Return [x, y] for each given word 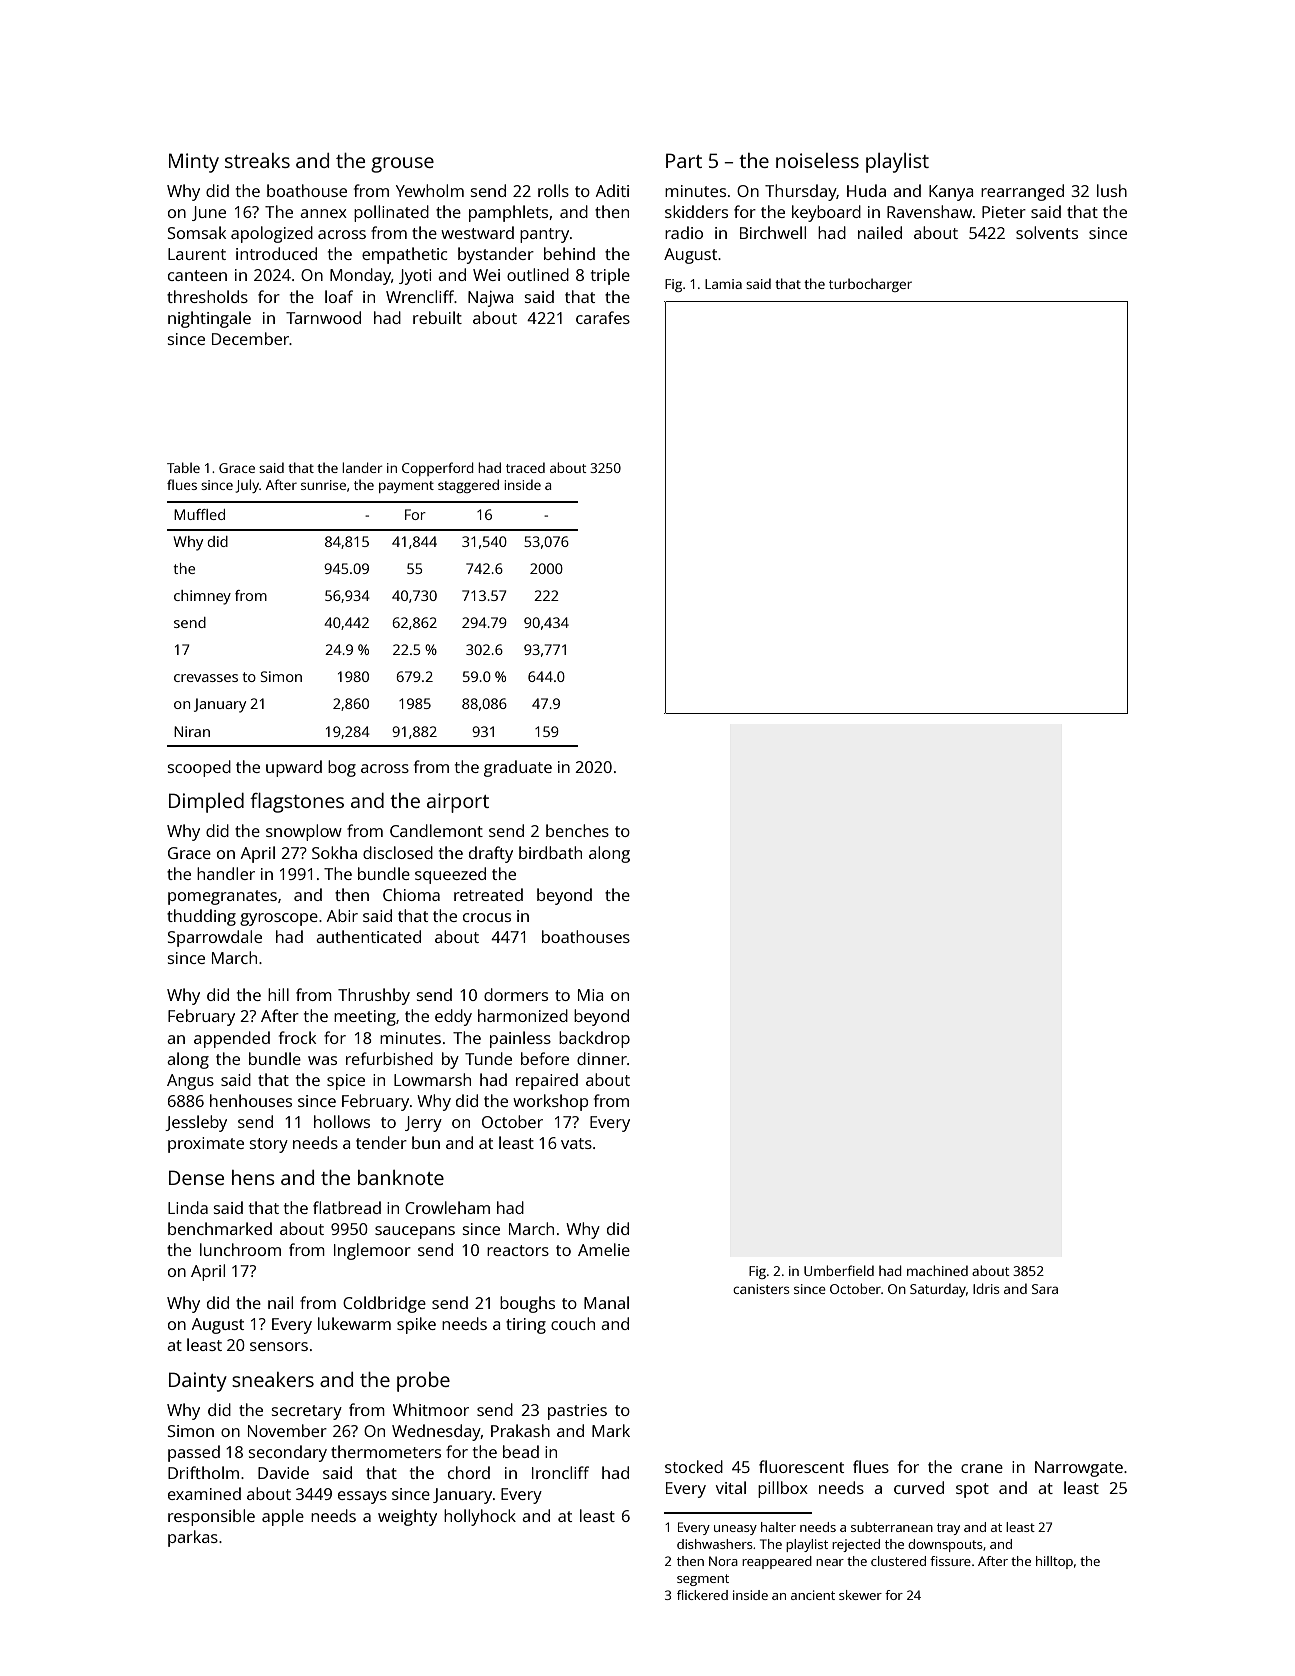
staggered [468, 486]
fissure [950, 1561]
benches [577, 830]
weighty [407, 1517]
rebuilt [437, 317]
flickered [702, 1595]
